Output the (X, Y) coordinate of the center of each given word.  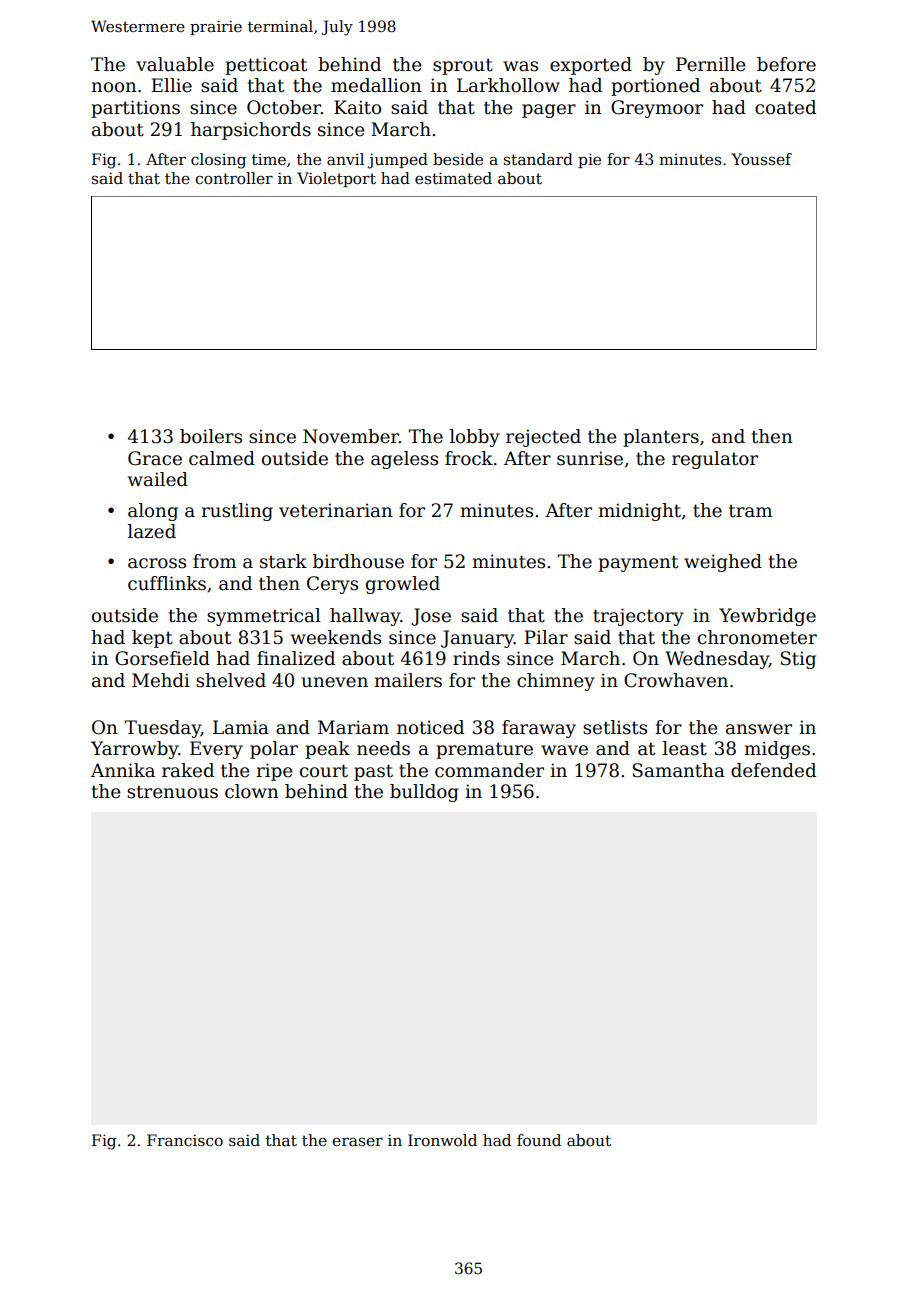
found (539, 1140)
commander (489, 770)
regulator (715, 460)
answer (759, 729)
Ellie (171, 85)
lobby (475, 438)
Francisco (185, 1140)
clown (252, 791)
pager (549, 111)
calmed (222, 458)
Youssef (762, 159)
